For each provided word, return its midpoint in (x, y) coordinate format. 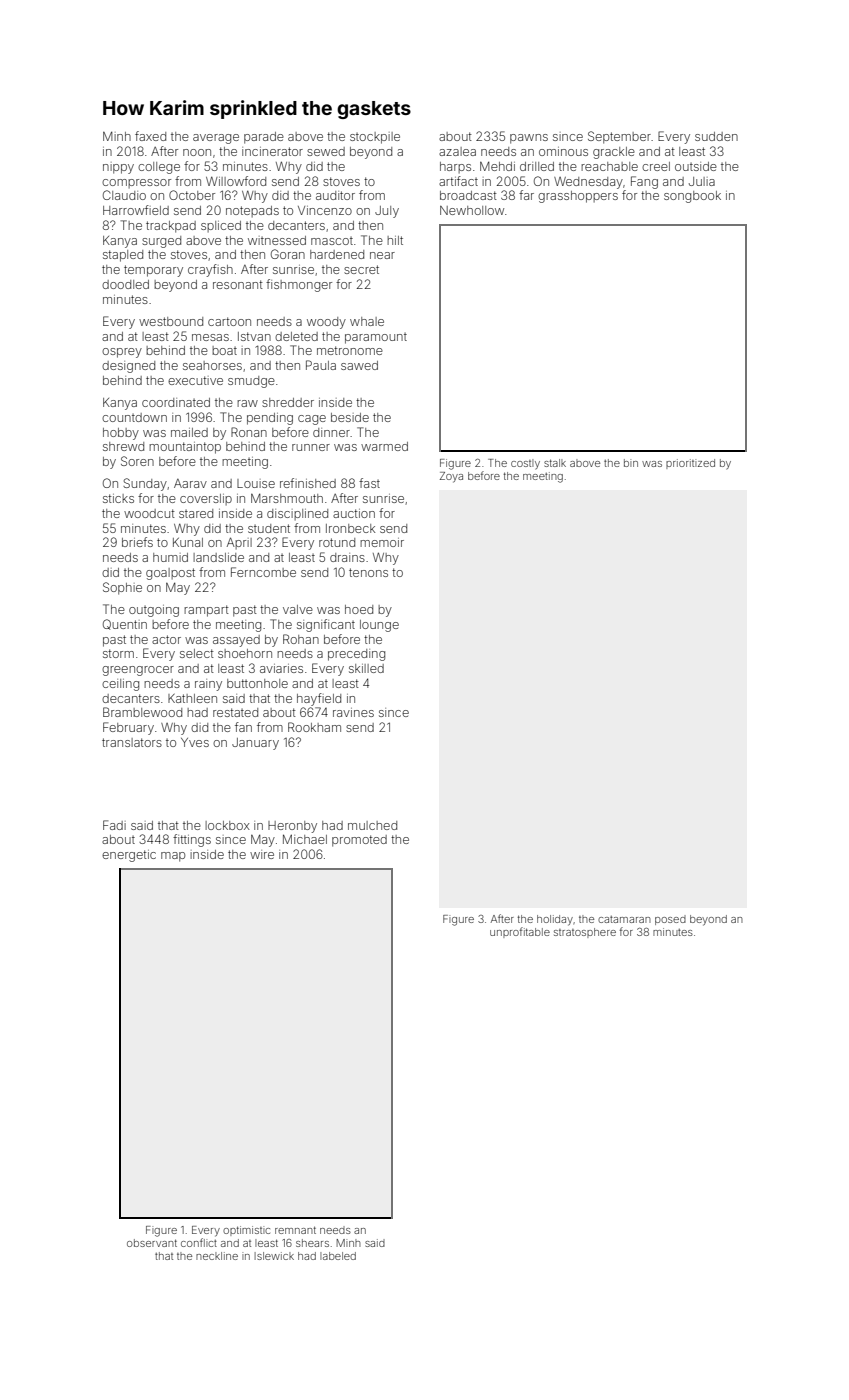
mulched (372, 825)
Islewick (274, 1256)
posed (670, 920)
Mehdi (497, 166)
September (619, 137)
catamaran (624, 919)
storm (118, 653)
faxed (150, 136)
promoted (359, 841)
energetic (129, 856)
